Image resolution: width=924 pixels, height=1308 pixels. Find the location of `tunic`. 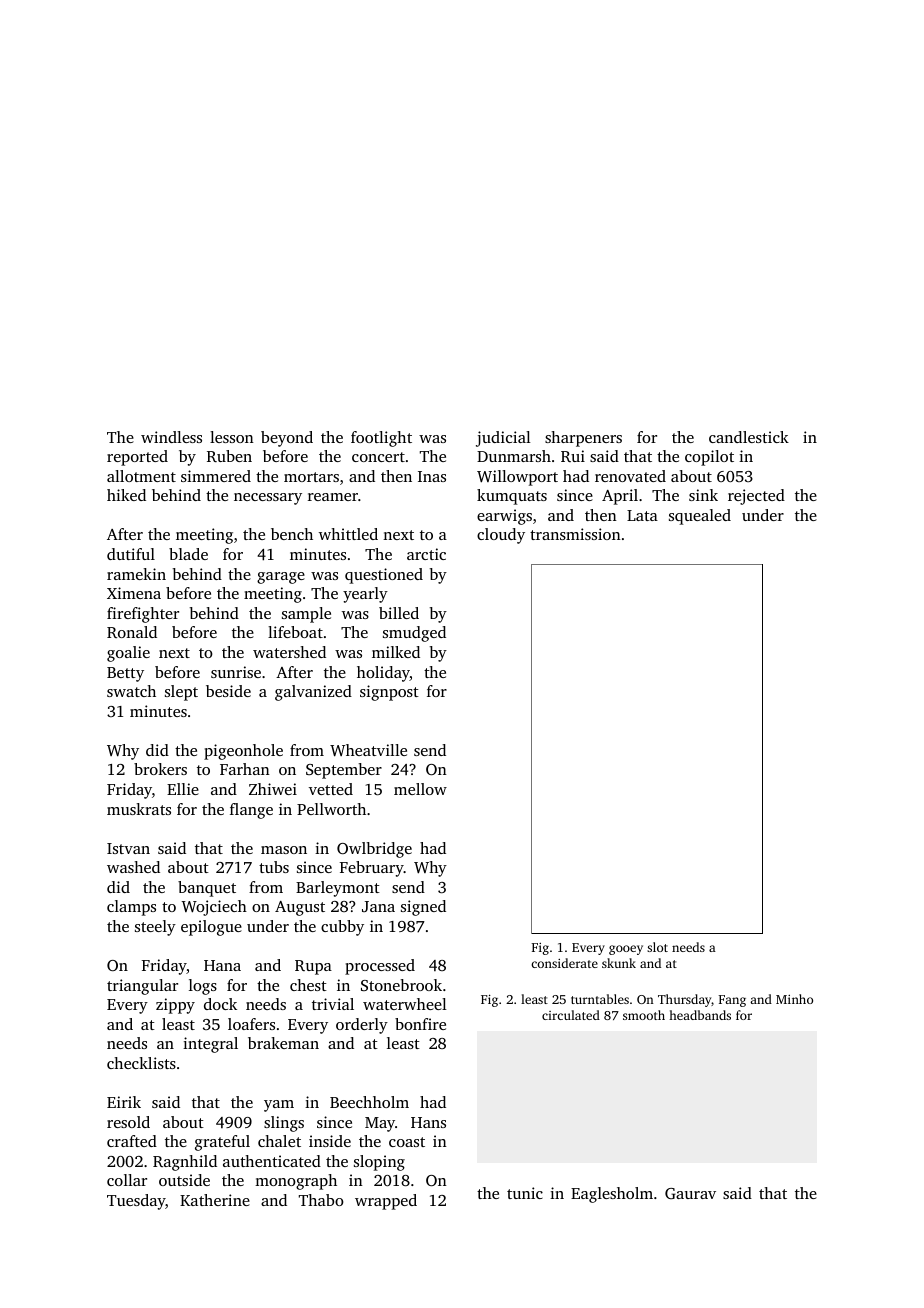

tunic is located at coordinates (525, 1193).
